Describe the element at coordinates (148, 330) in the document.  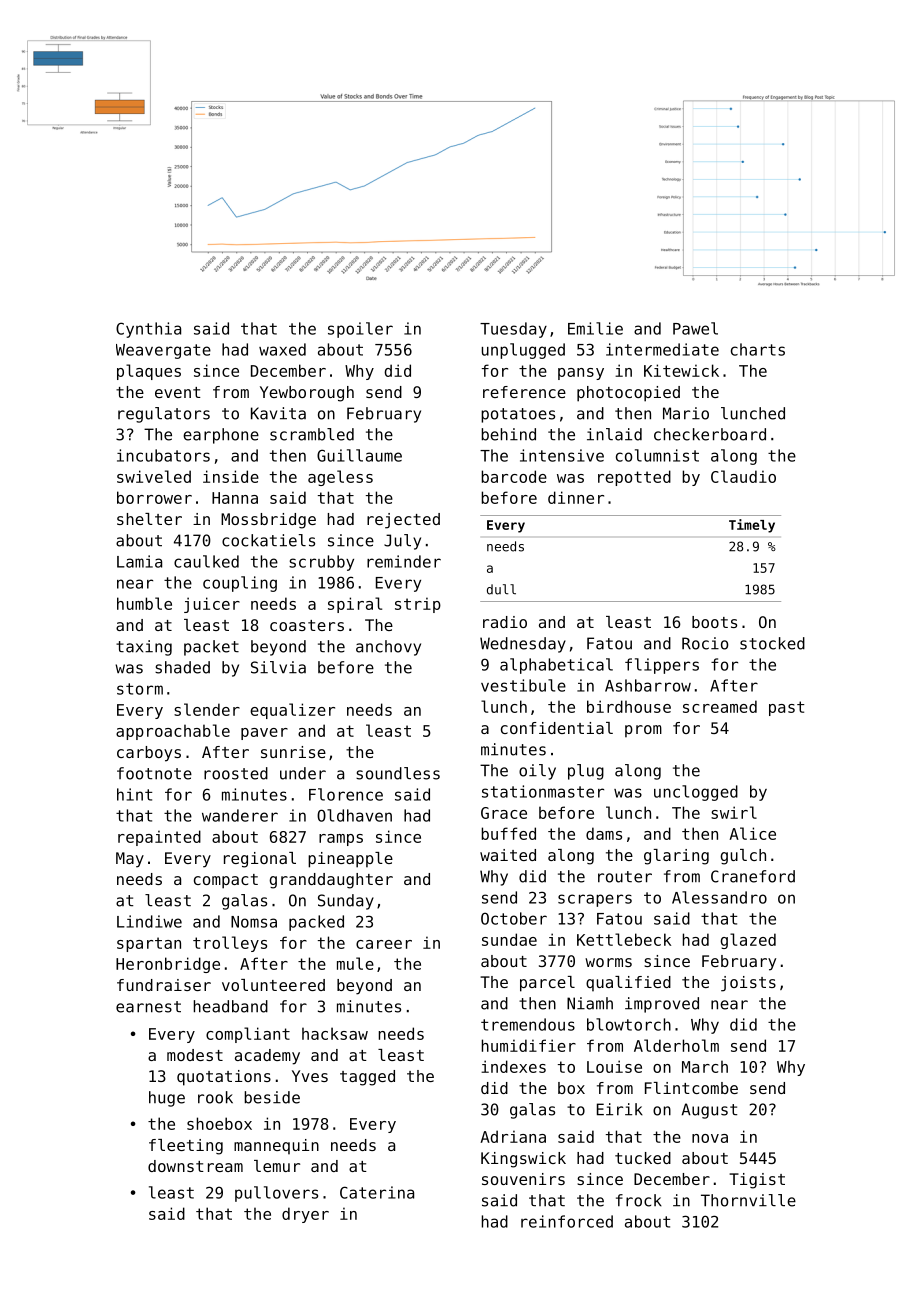
I see `Cynthia` at that location.
